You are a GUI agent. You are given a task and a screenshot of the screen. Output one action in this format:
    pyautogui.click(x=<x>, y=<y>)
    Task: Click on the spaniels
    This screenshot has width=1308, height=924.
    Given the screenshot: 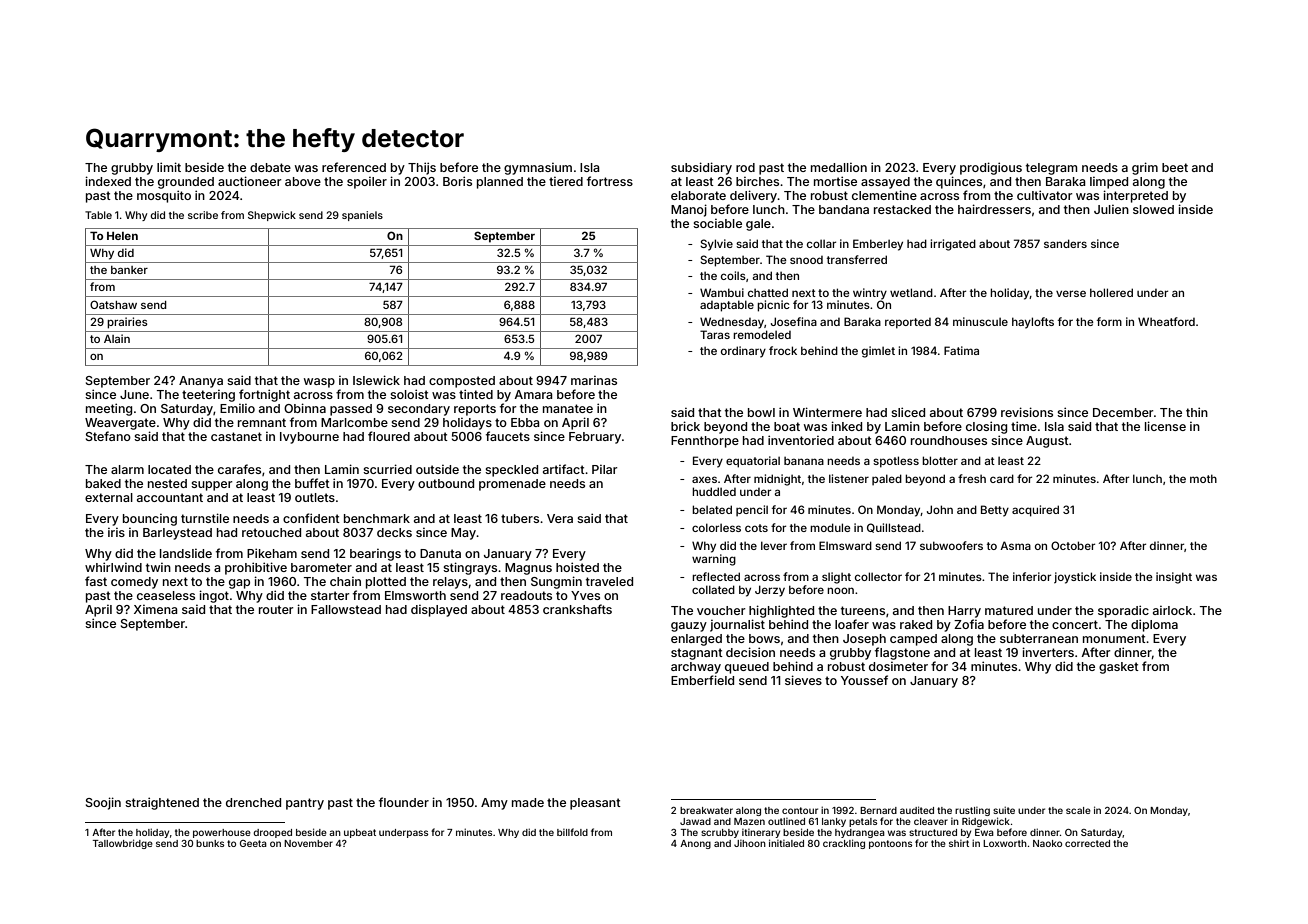 What is the action you would take?
    pyautogui.click(x=362, y=216)
